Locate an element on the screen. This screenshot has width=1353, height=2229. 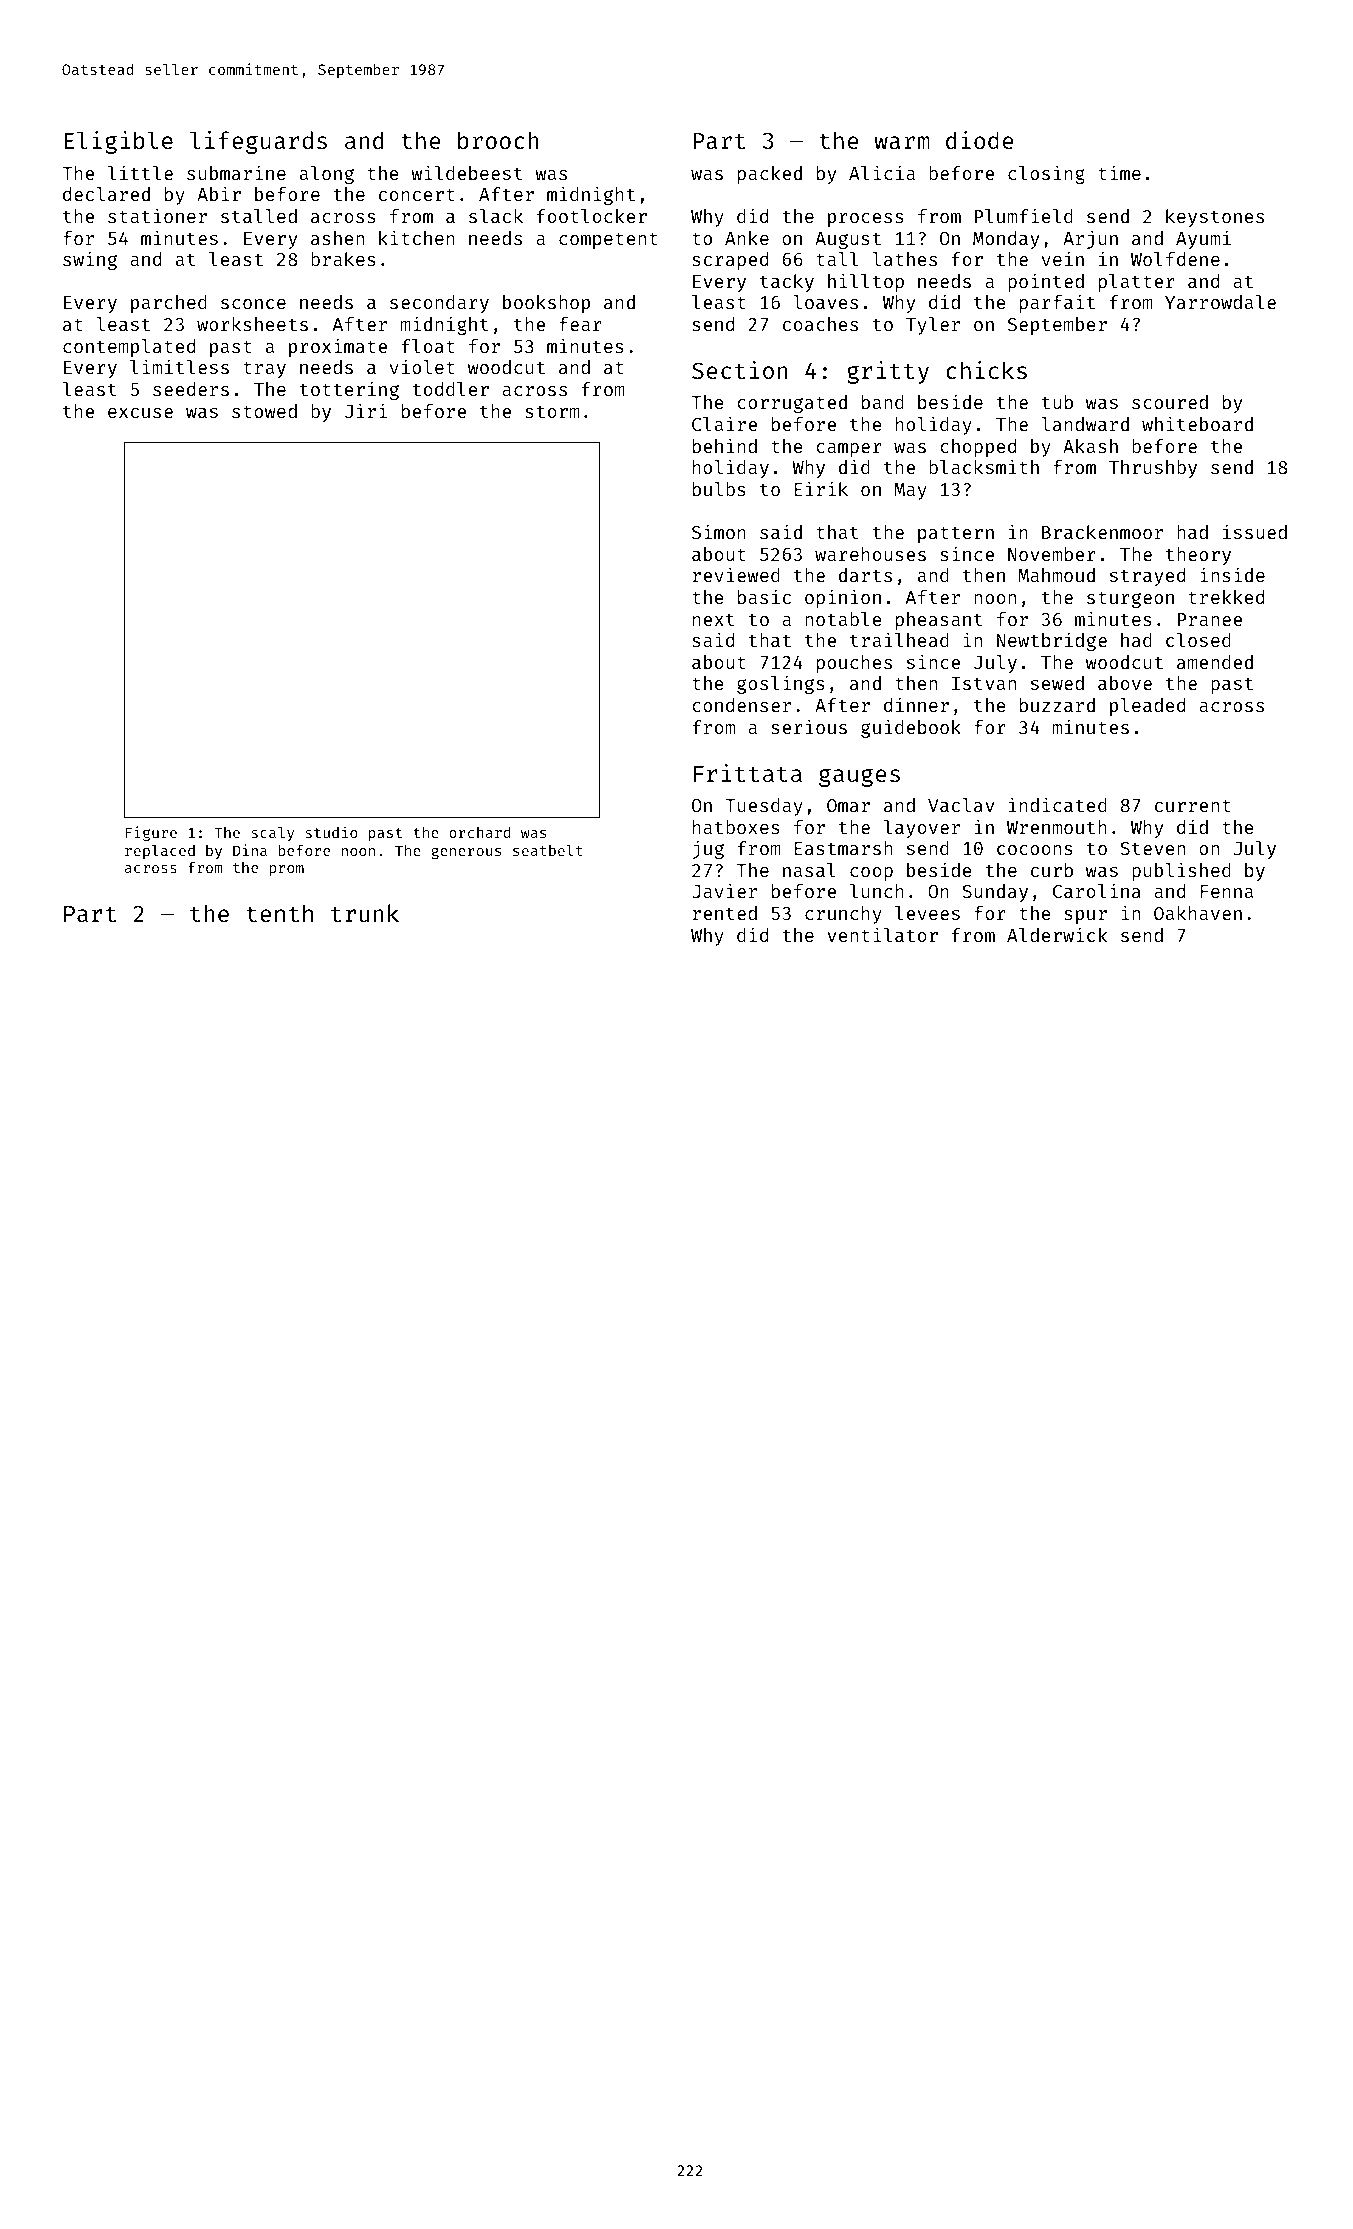
pouches is located at coordinates (854, 664).
